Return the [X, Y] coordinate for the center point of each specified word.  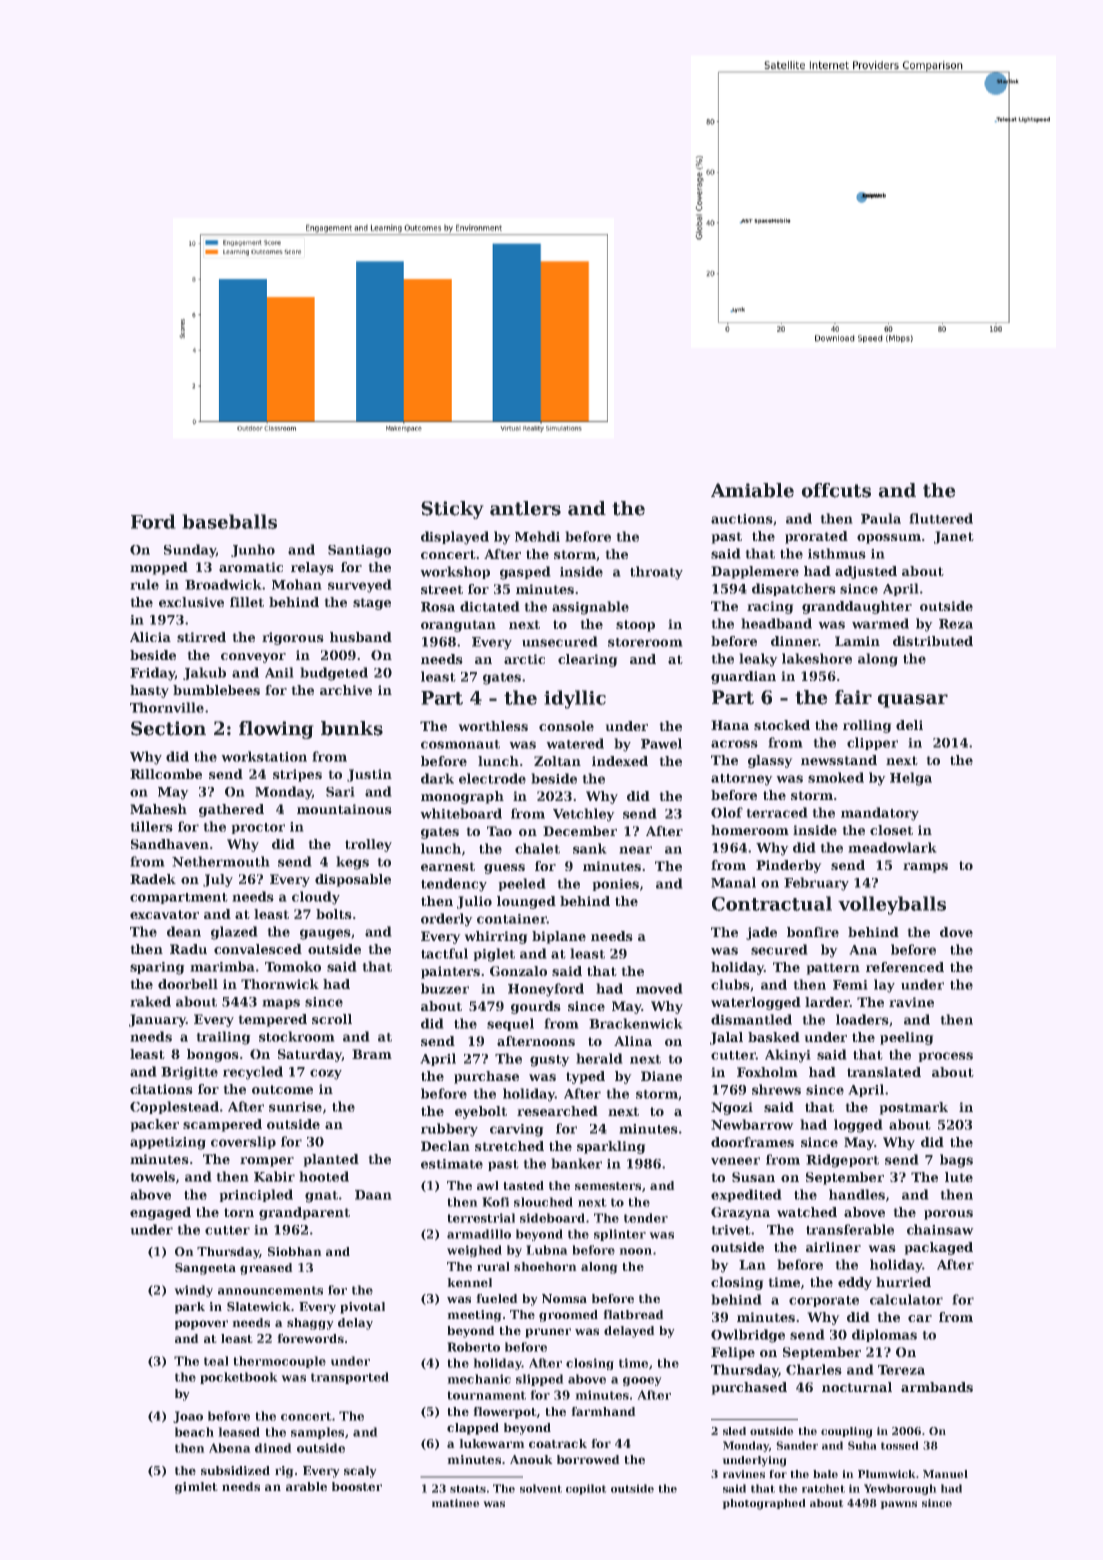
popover [201, 1325]
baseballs [230, 521]
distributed [933, 641]
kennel [470, 1282]
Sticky [452, 510]
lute [959, 1177]
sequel [510, 1024]
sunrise [295, 1107]
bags [956, 1161]
